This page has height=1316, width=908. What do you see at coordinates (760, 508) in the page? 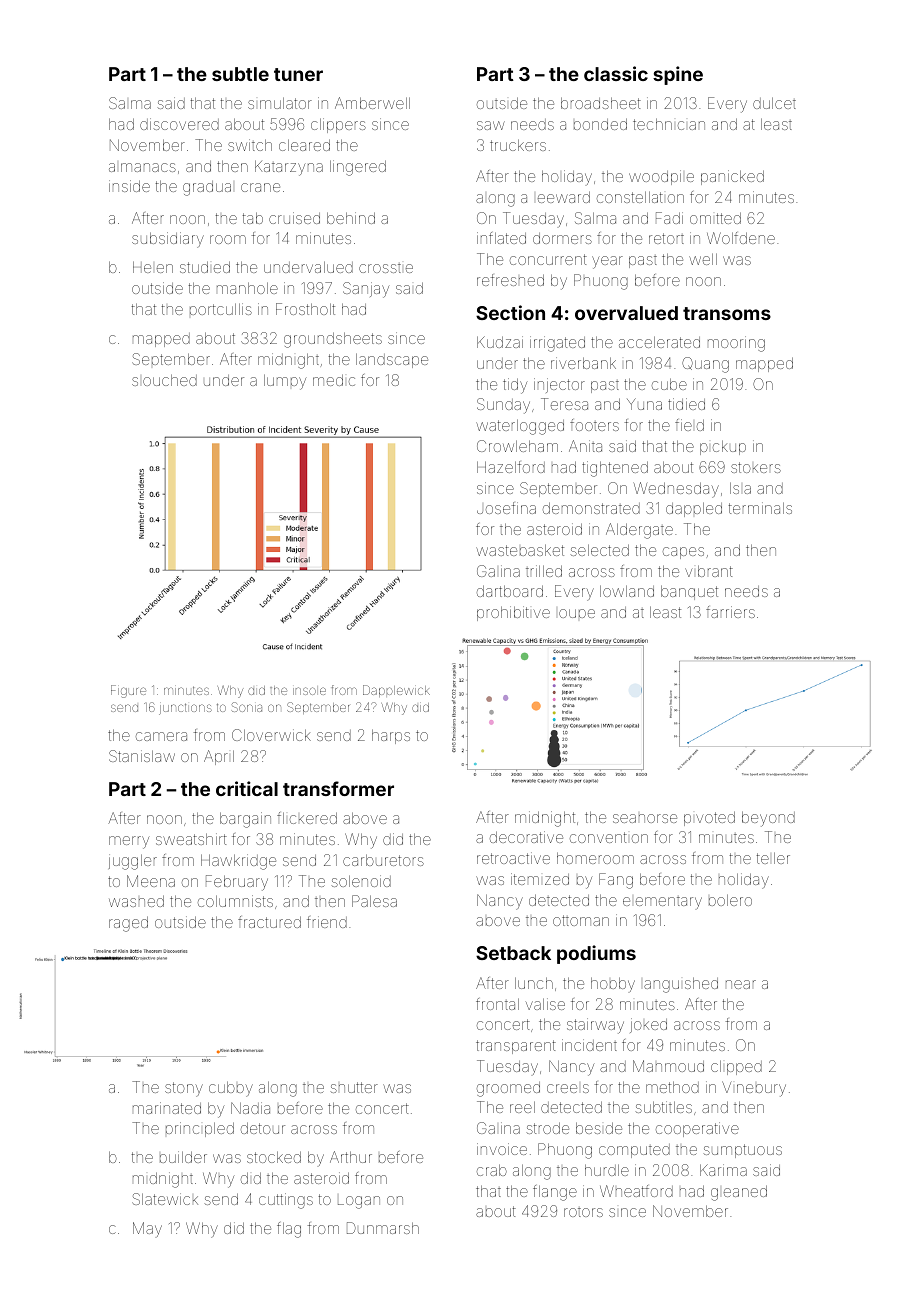
I see `terminals` at bounding box center [760, 508].
